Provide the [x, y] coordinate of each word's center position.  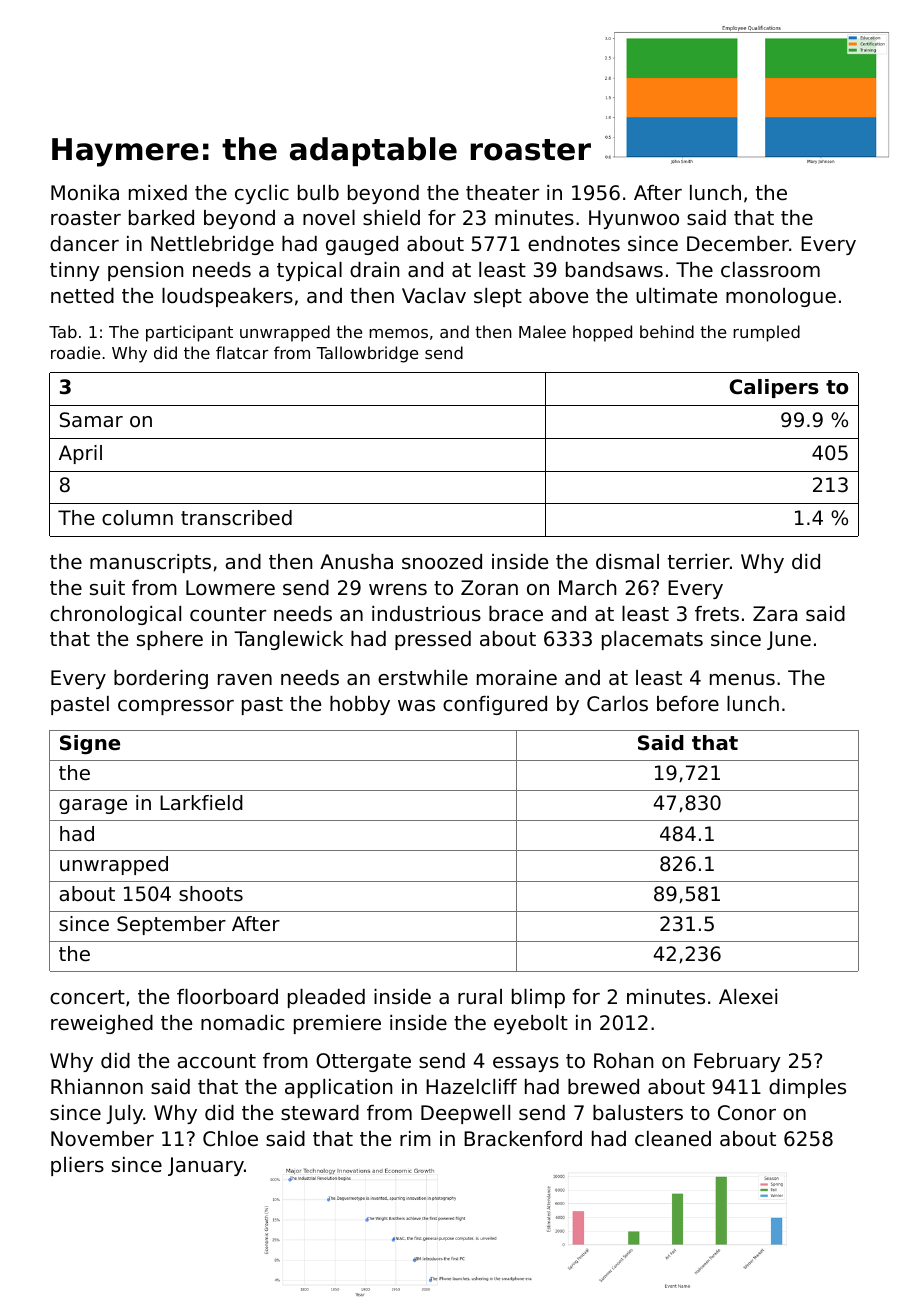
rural [480, 997]
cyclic [262, 194]
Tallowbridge [367, 354]
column [137, 518]
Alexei [748, 997]
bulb [318, 193]
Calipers [774, 388]
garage [93, 806]
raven [245, 679]
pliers [77, 1166]
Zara [775, 613]
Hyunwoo [634, 219]
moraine [517, 678]
